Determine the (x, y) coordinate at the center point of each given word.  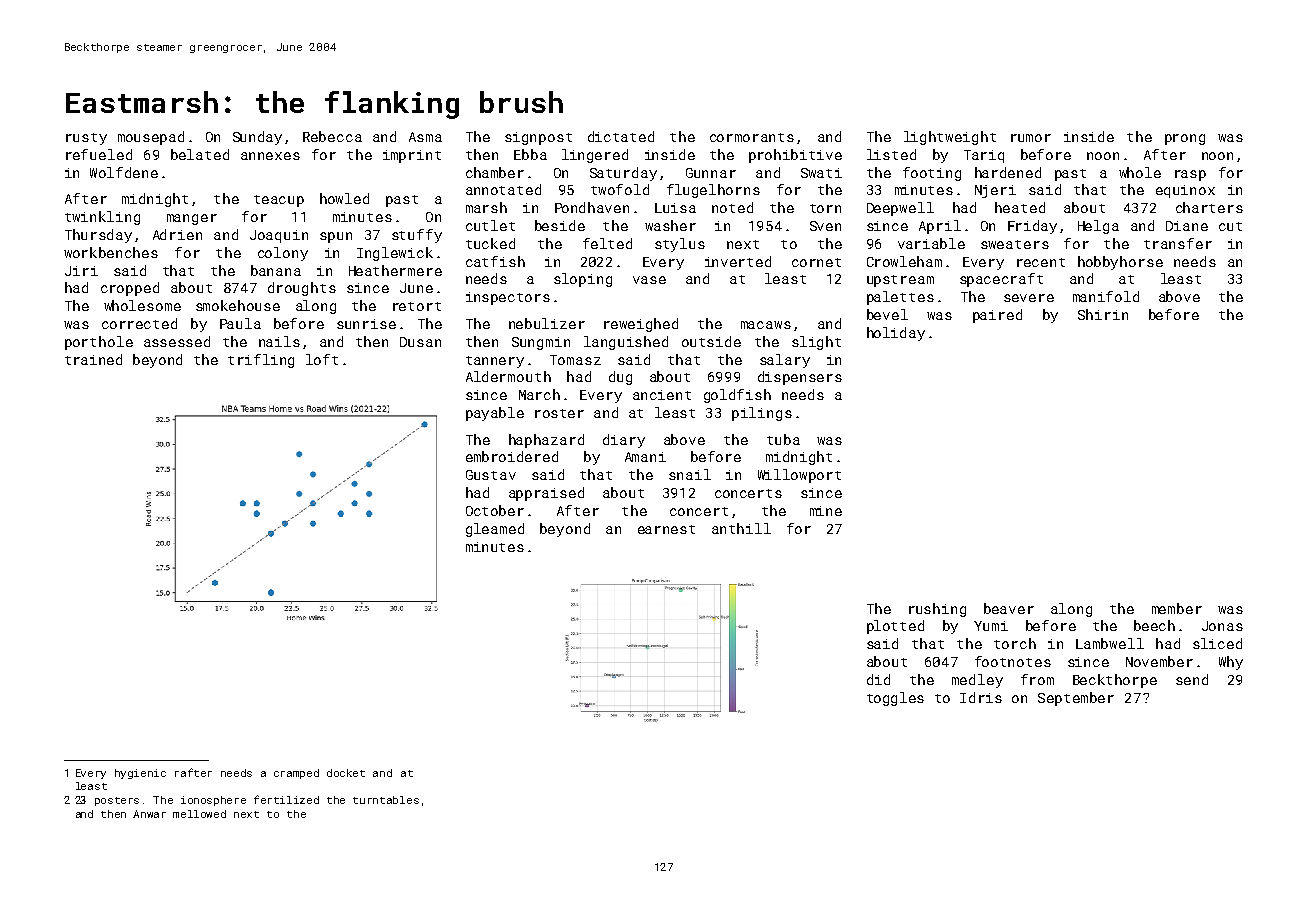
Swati (821, 173)
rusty (86, 139)
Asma (425, 137)
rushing (937, 610)
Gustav (491, 475)
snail (690, 474)
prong (1185, 139)
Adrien (177, 234)
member (1177, 608)
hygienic (140, 774)
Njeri (995, 191)
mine (826, 511)
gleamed (495, 530)
